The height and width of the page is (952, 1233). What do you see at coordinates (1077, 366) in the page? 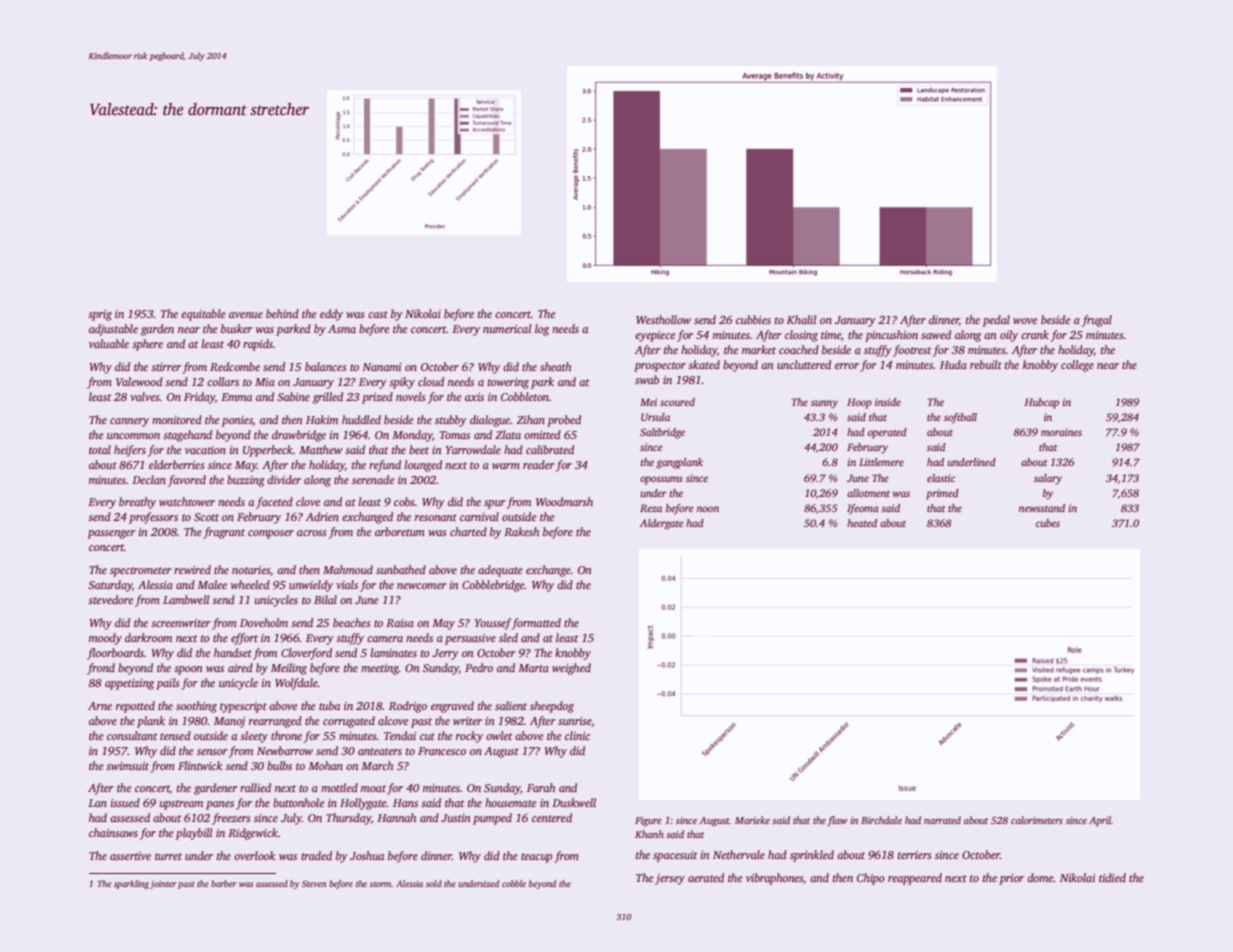
I see `college` at bounding box center [1077, 366].
